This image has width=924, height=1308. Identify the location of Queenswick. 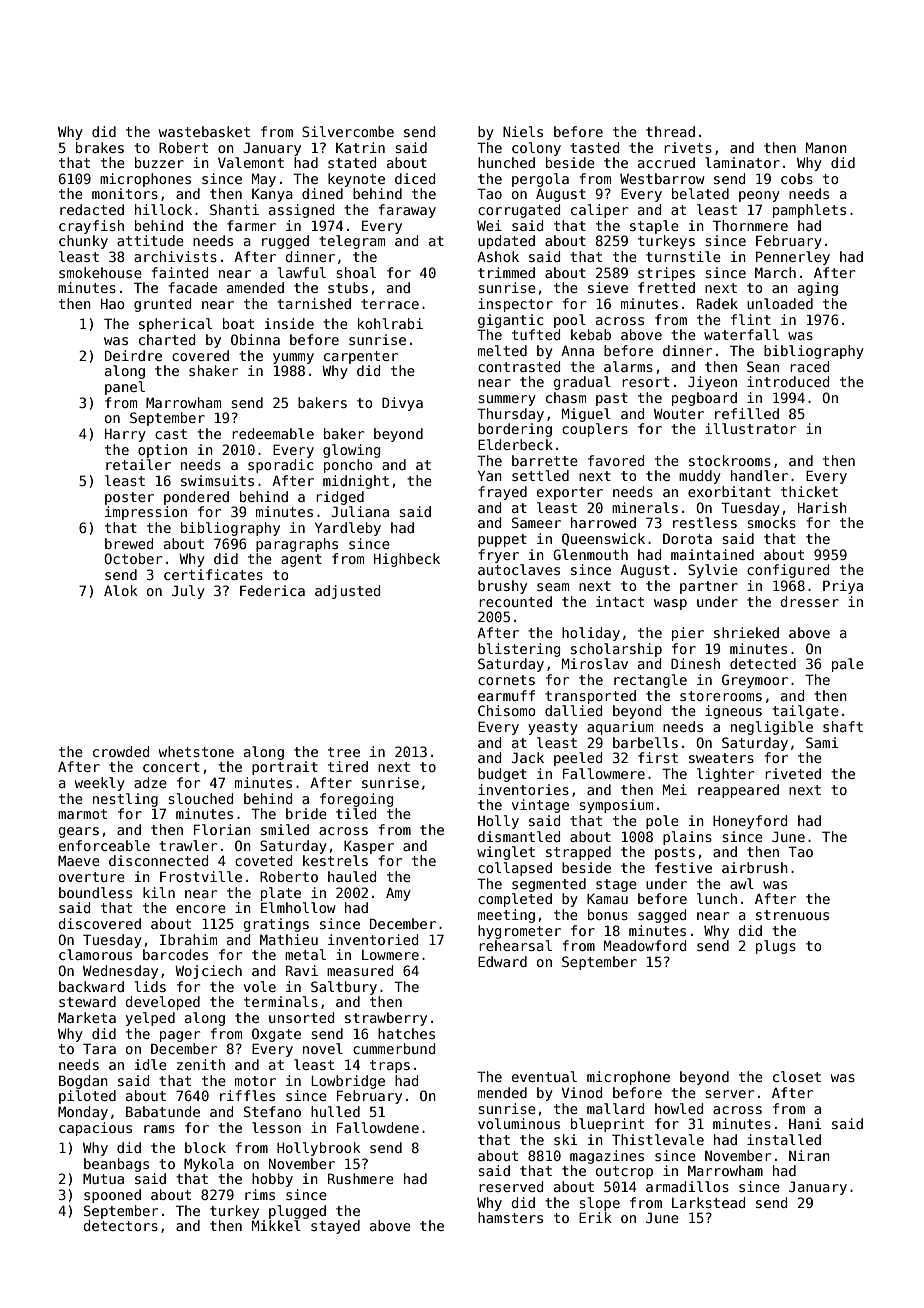
(603, 539).
